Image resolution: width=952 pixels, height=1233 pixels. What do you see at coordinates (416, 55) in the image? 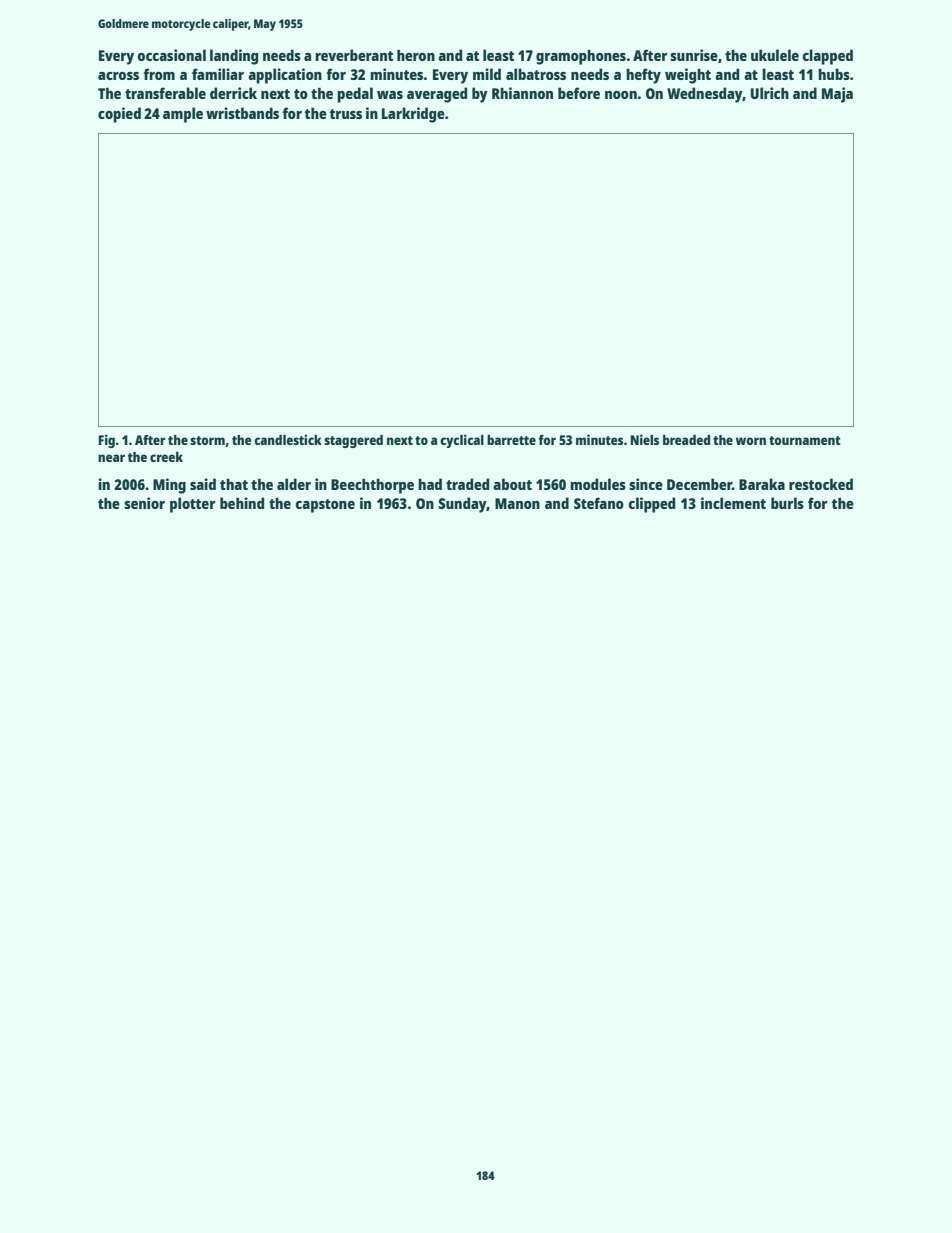
I see `heron` at bounding box center [416, 55].
